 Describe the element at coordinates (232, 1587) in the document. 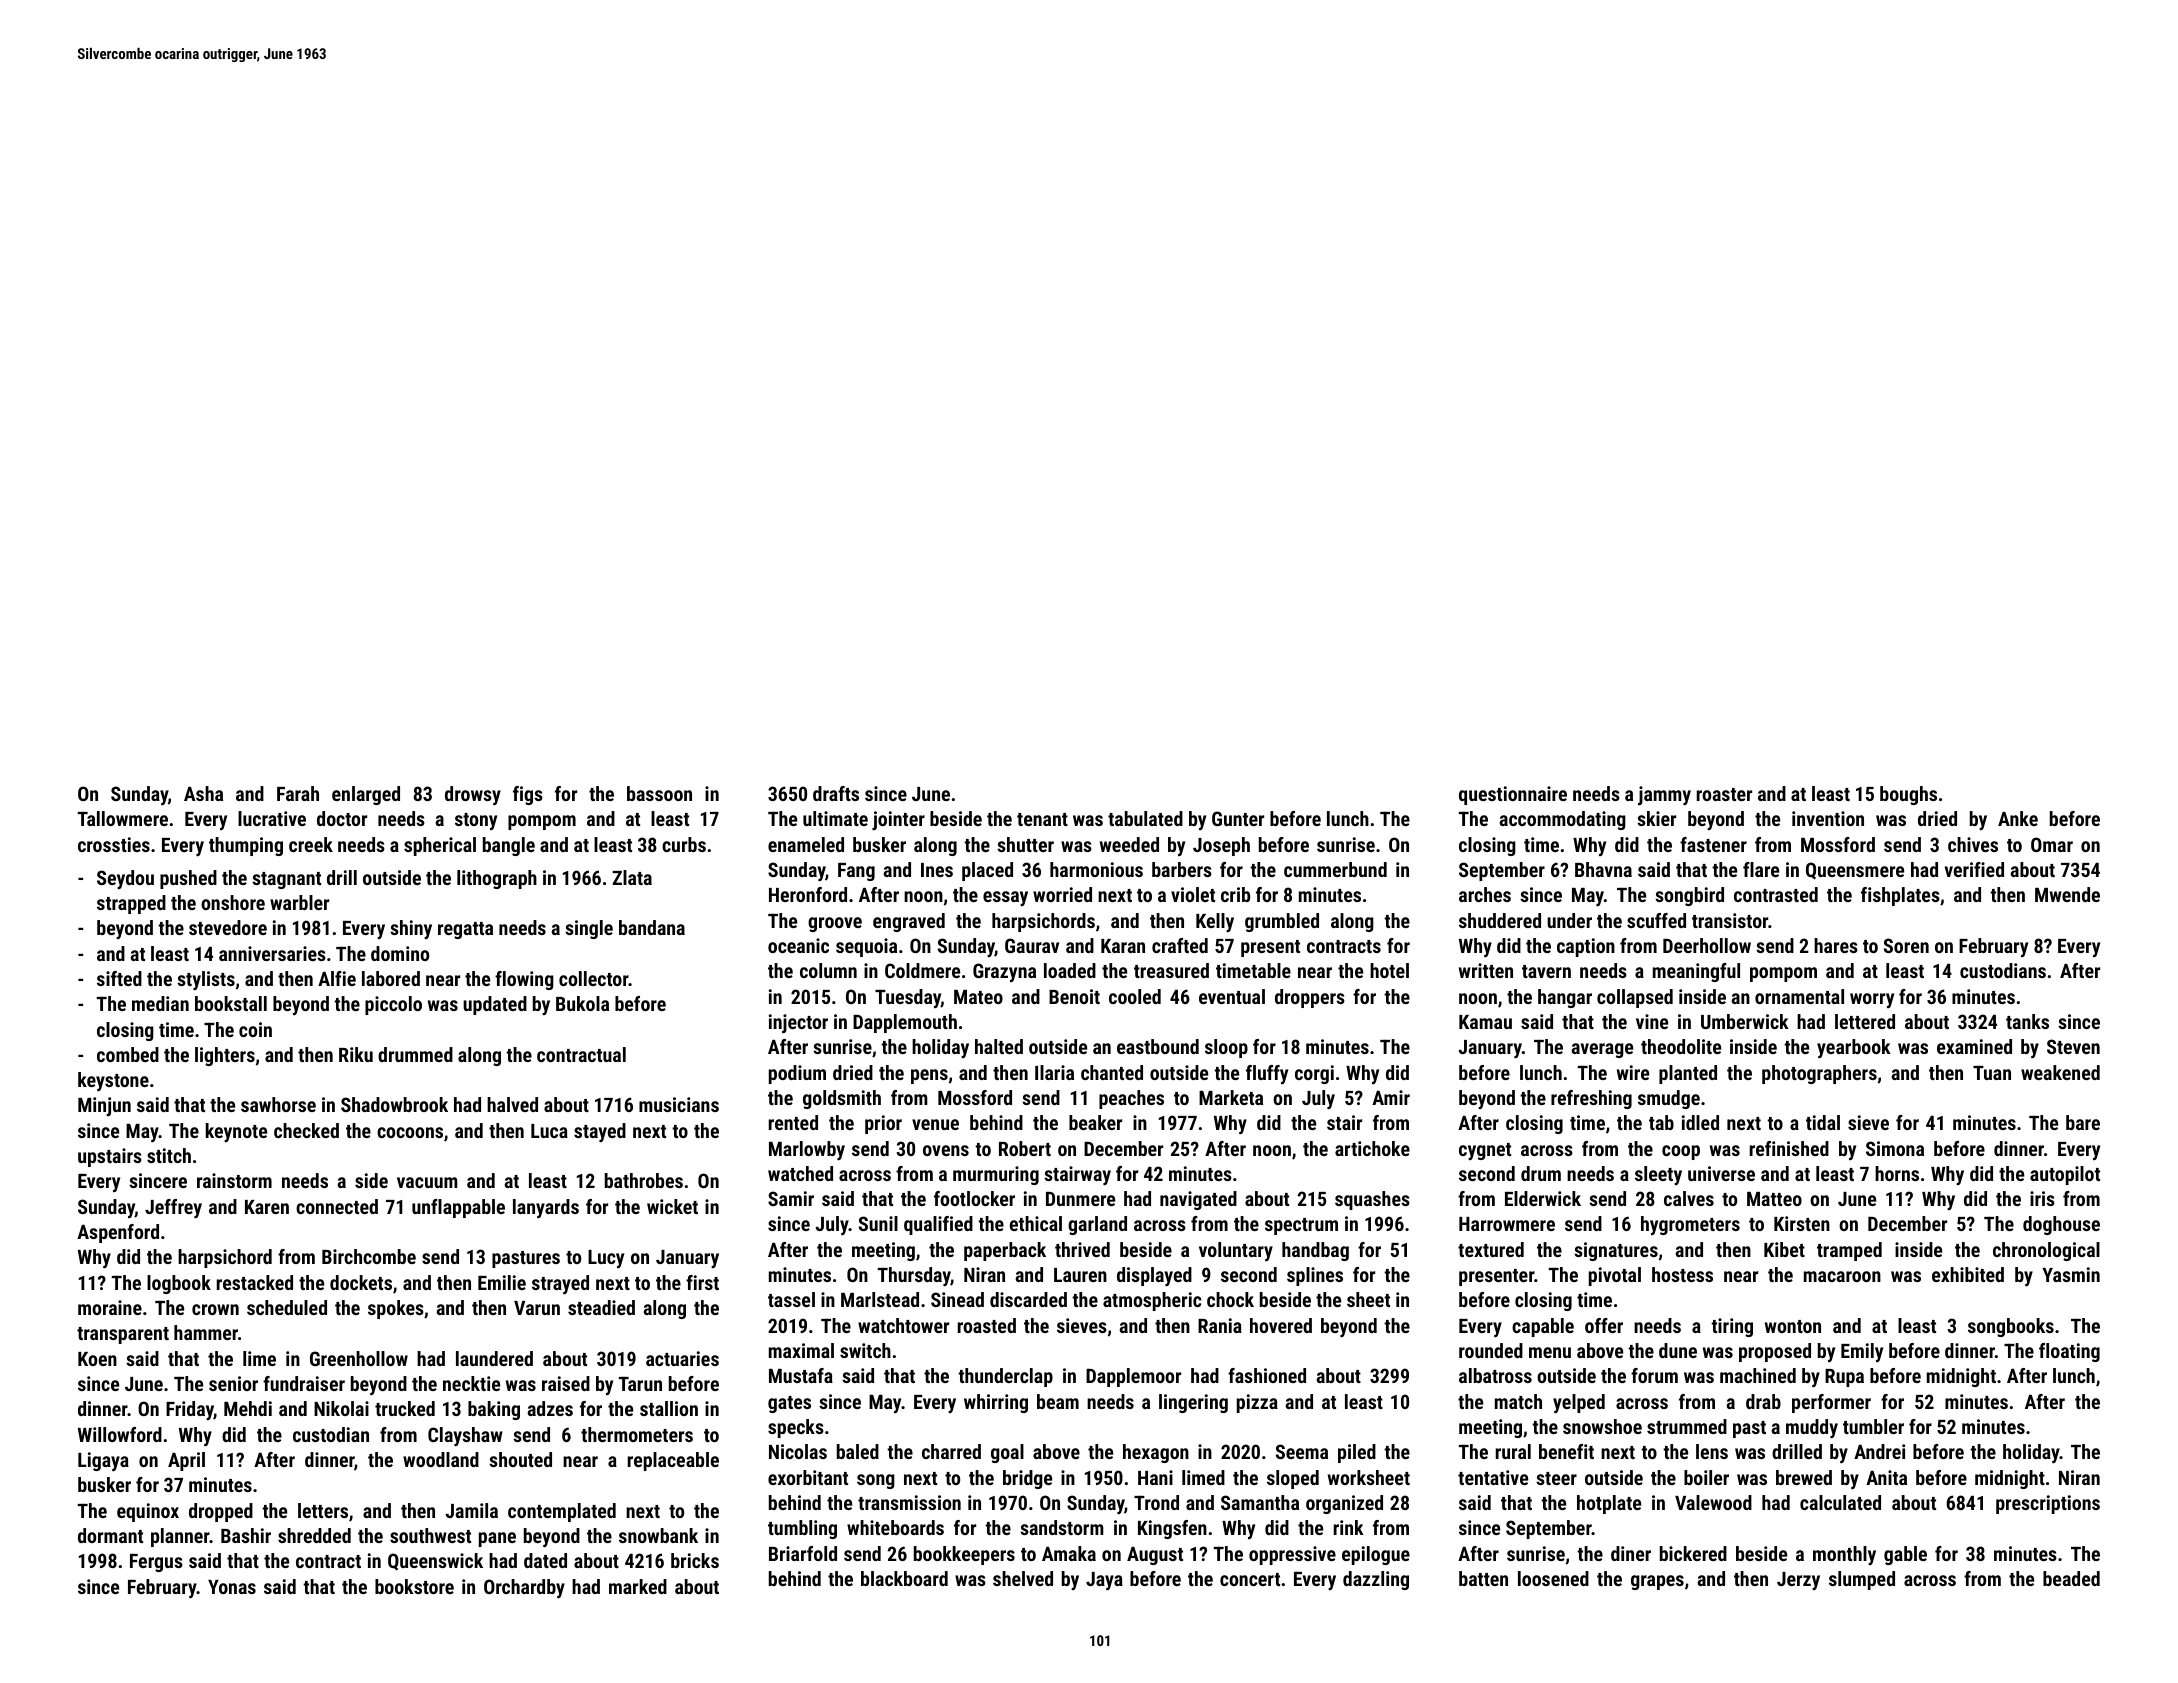

I see `Yonas` at that location.
